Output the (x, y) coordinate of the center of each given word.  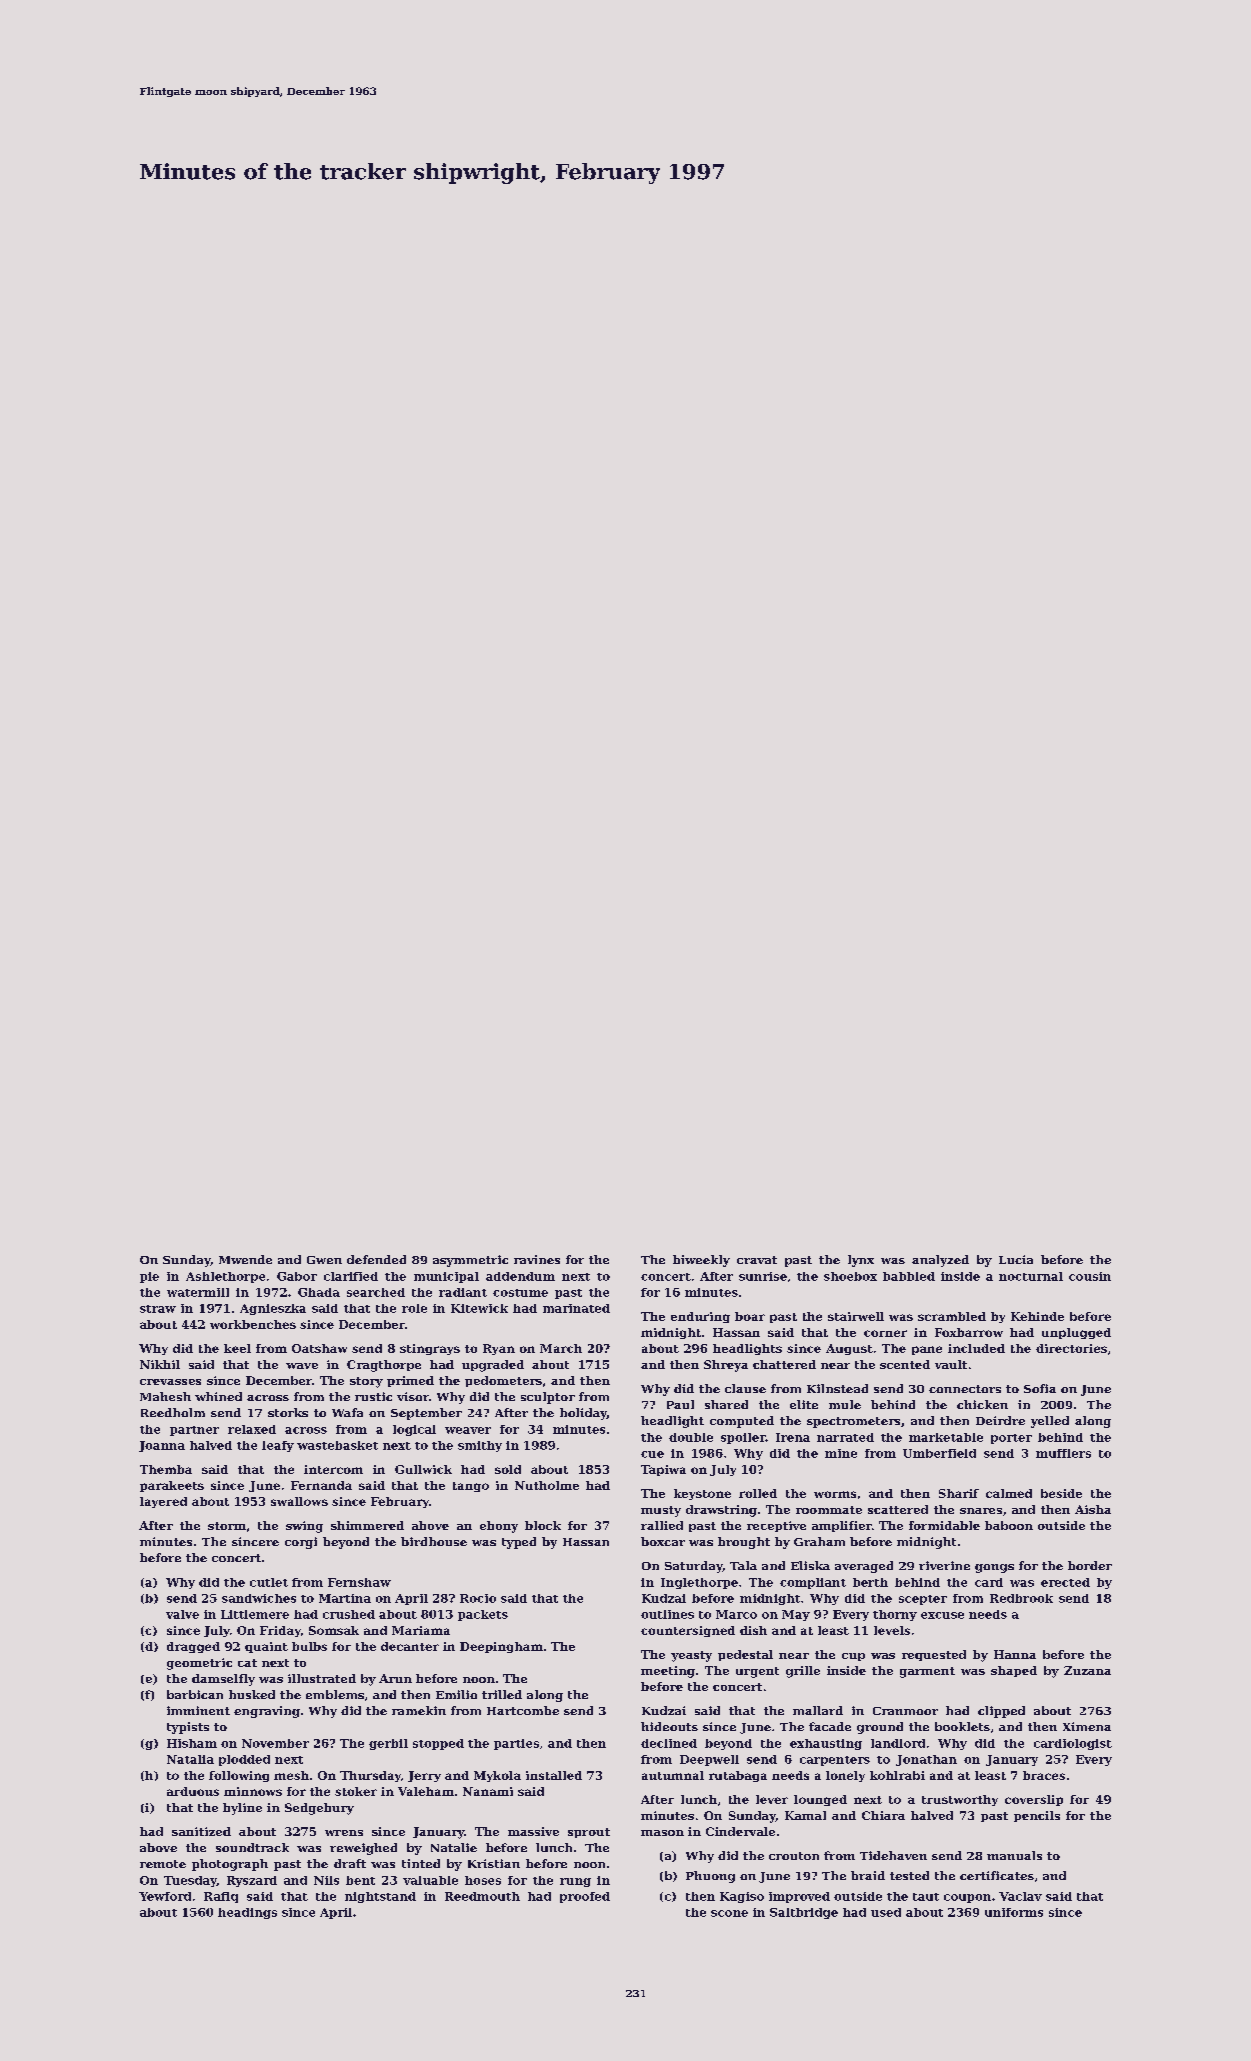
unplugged (1076, 1333)
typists (188, 1728)
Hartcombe (523, 1710)
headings (247, 1913)
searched (376, 1292)
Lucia (1016, 1259)
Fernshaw (359, 1582)
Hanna (1015, 1654)
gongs (994, 1568)
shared (726, 1404)
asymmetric (470, 1261)
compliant (813, 1583)
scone (729, 1913)
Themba (166, 1469)
